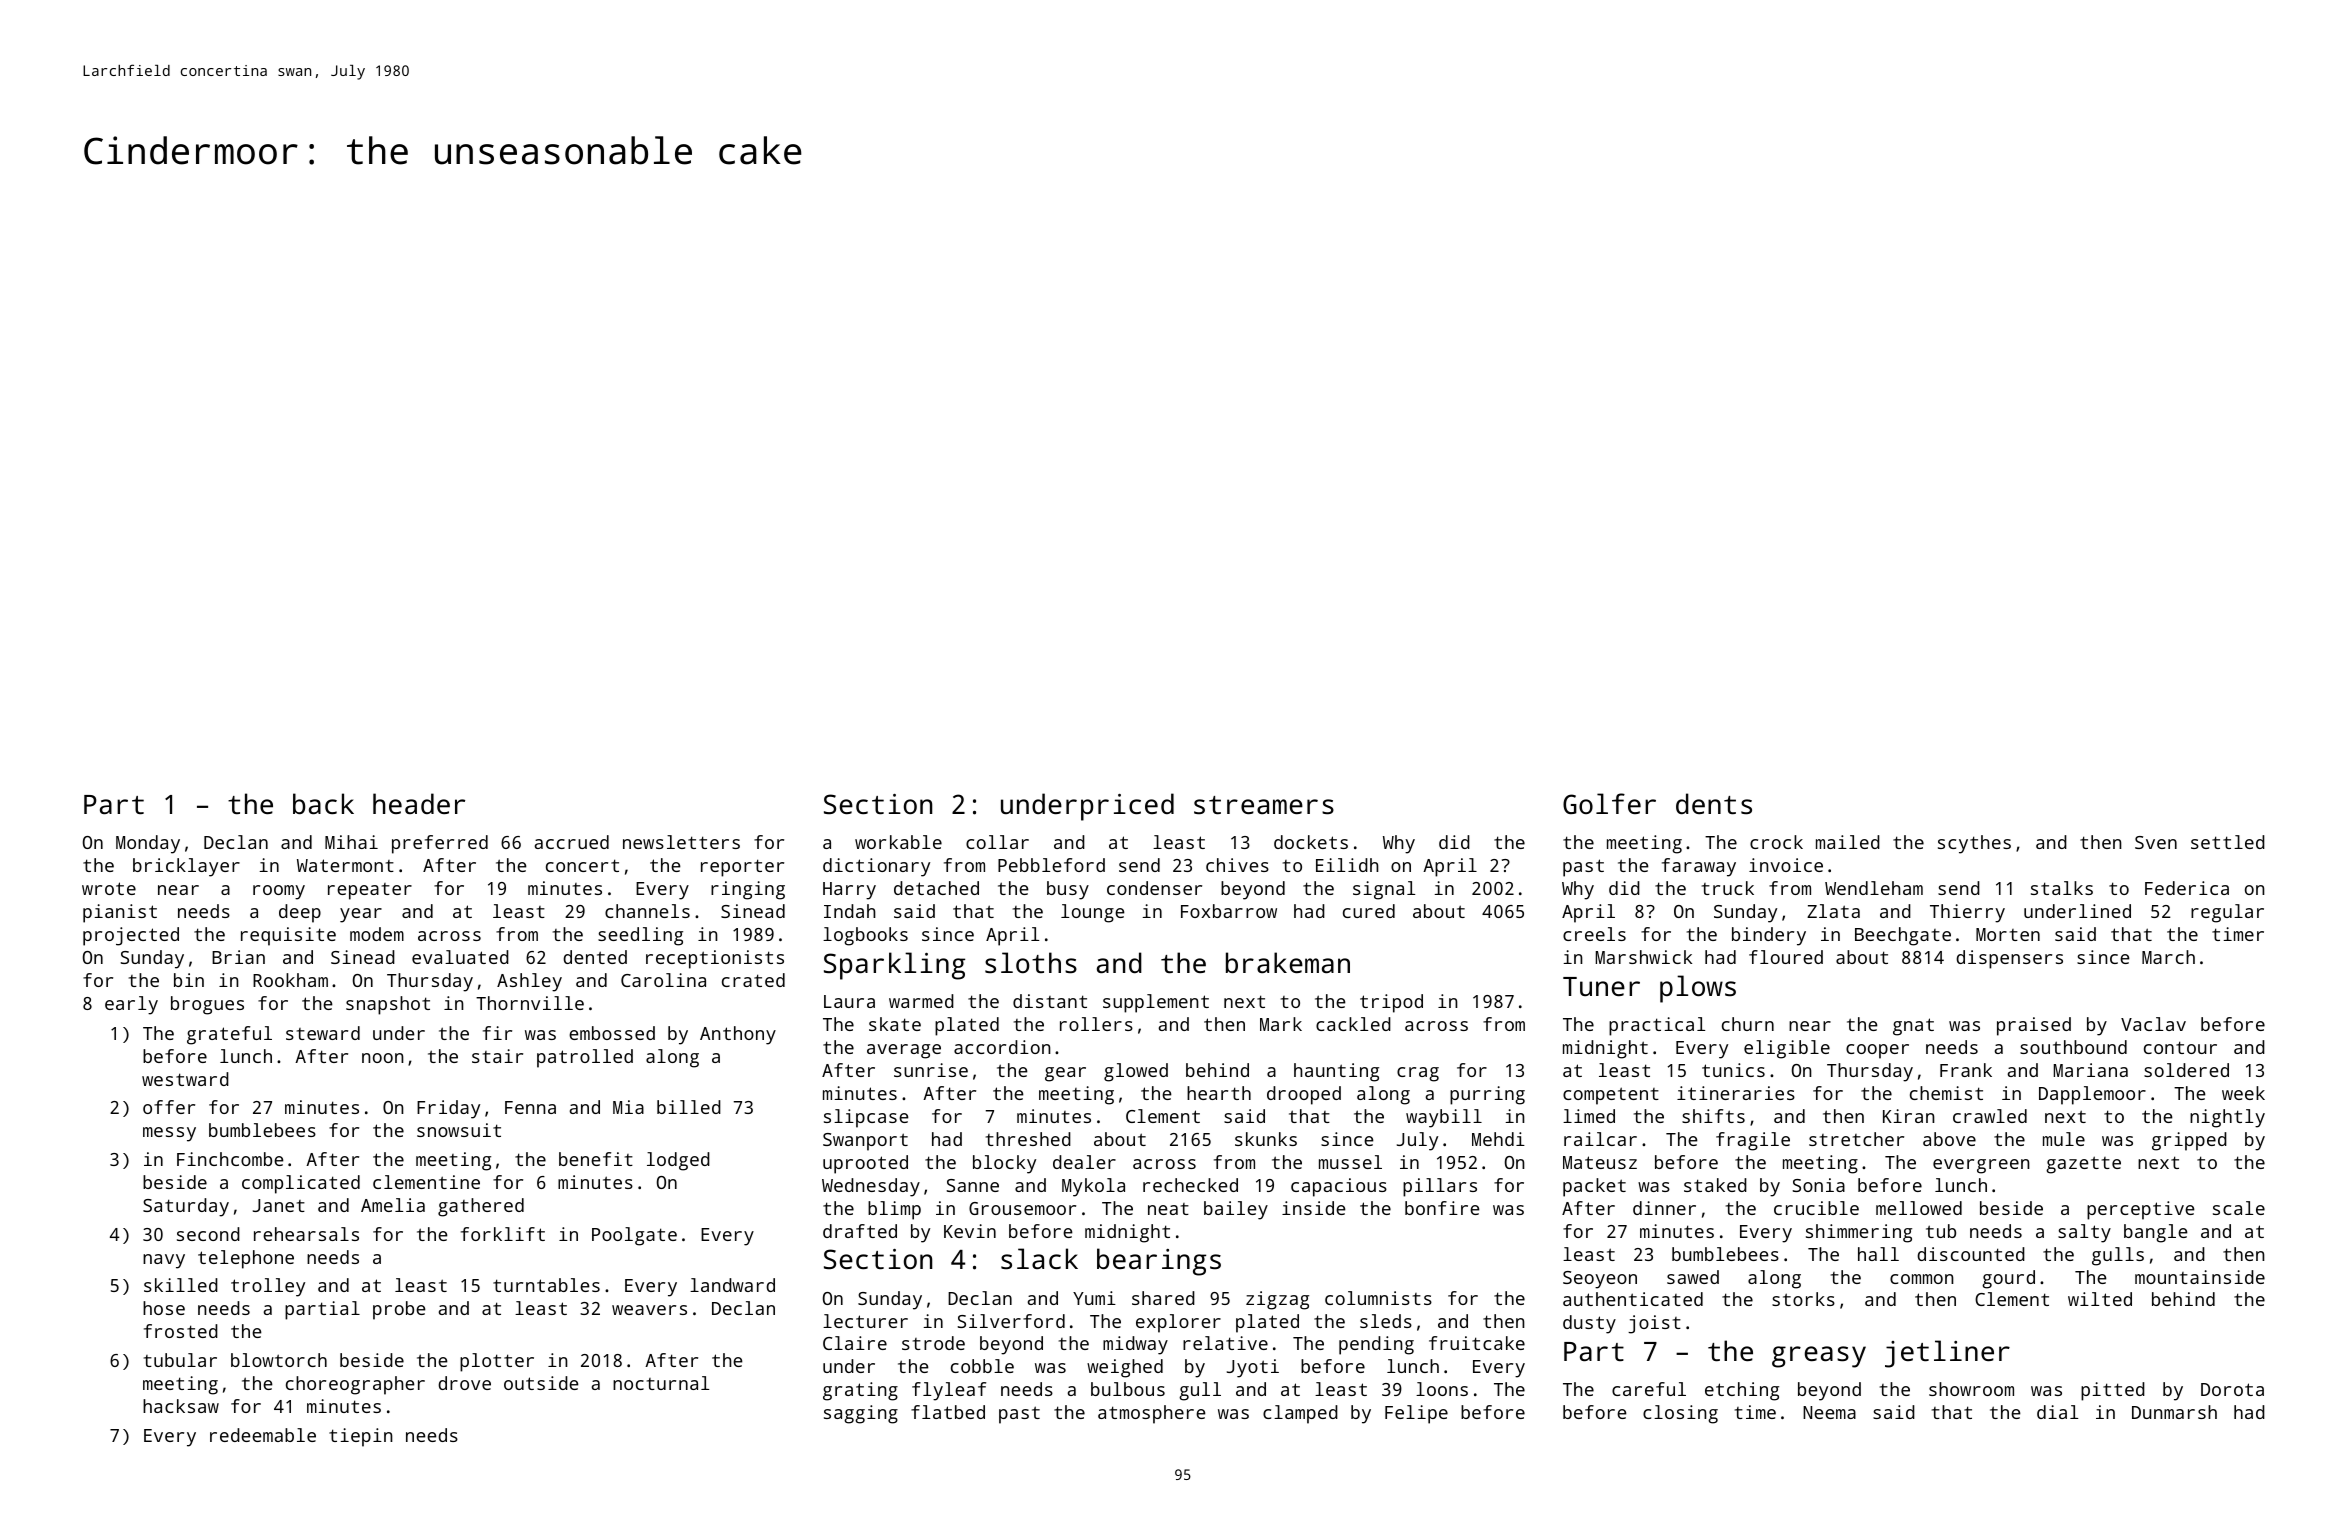  Describe the element at coordinates (2168, 957) in the image. I see `March` at that location.
